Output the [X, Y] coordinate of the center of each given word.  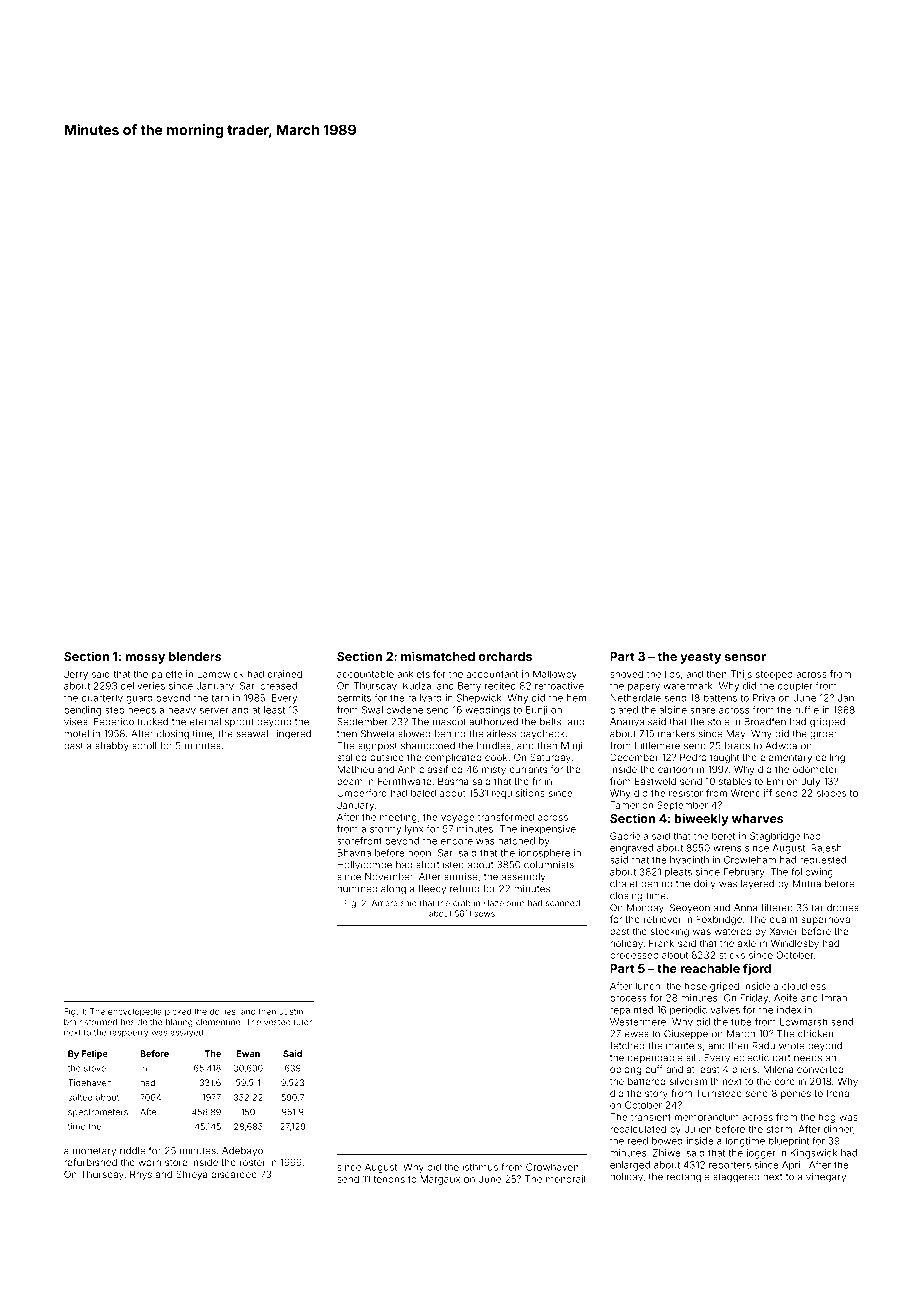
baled [423, 793]
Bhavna [354, 853]
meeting [398, 818]
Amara [385, 903]
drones [843, 908]
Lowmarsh [803, 1022]
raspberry [129, 1033]
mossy [145, 659]
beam [349, 781]
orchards [505, 656]
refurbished [90, 1162]
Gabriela [629, 836]
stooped [774, 675]
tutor [303, 1022]
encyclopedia [135, 1012]
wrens [727, 849]
